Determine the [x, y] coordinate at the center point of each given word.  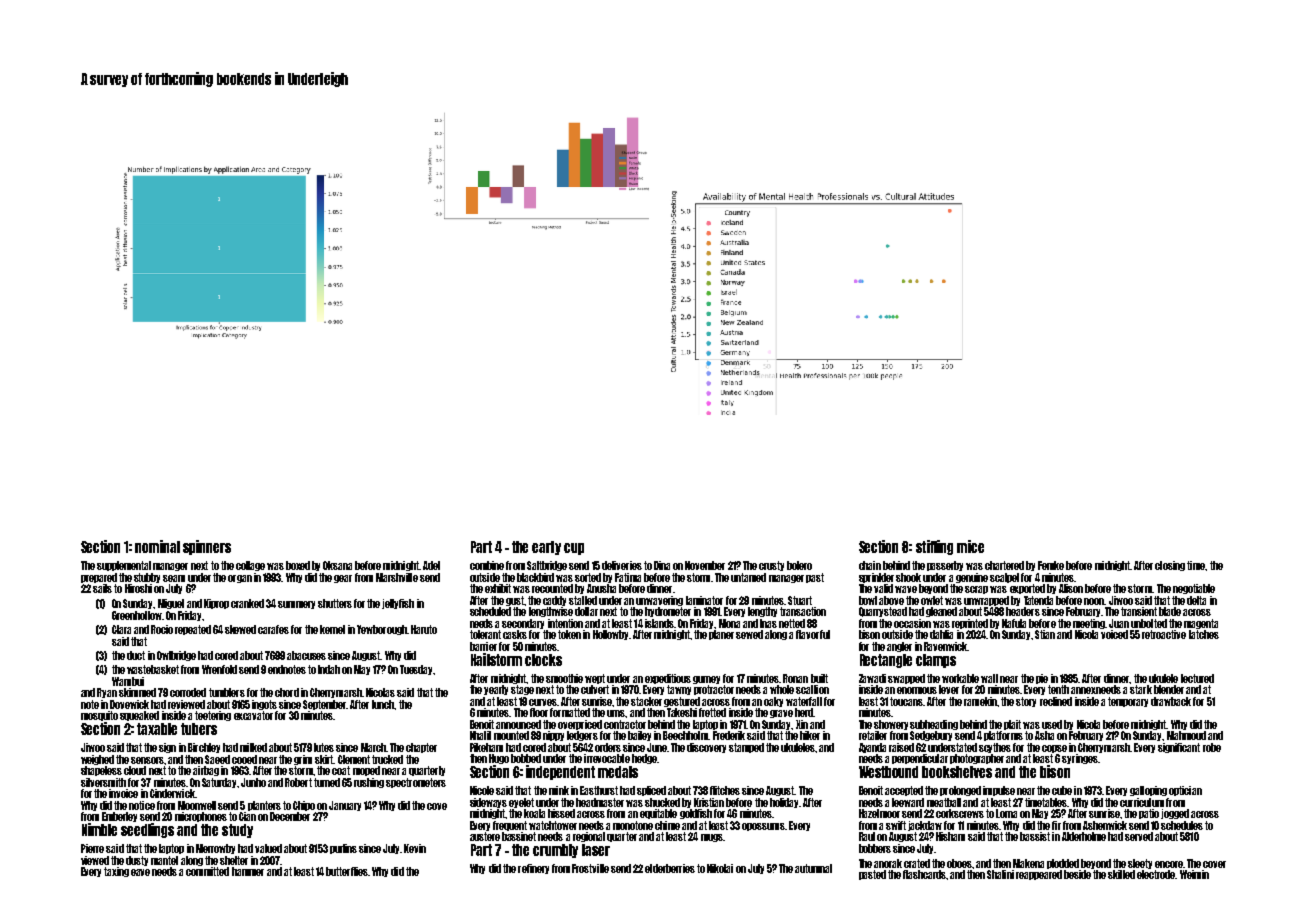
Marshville [397, 577]
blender [1169, 689]
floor [539, 712]
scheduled [490, 611]
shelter [234, 860]
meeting [1089, 624]
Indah [329, 669]
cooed [244, 759]
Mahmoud [1186, 735]
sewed [749, 634]
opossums [763, 827]
